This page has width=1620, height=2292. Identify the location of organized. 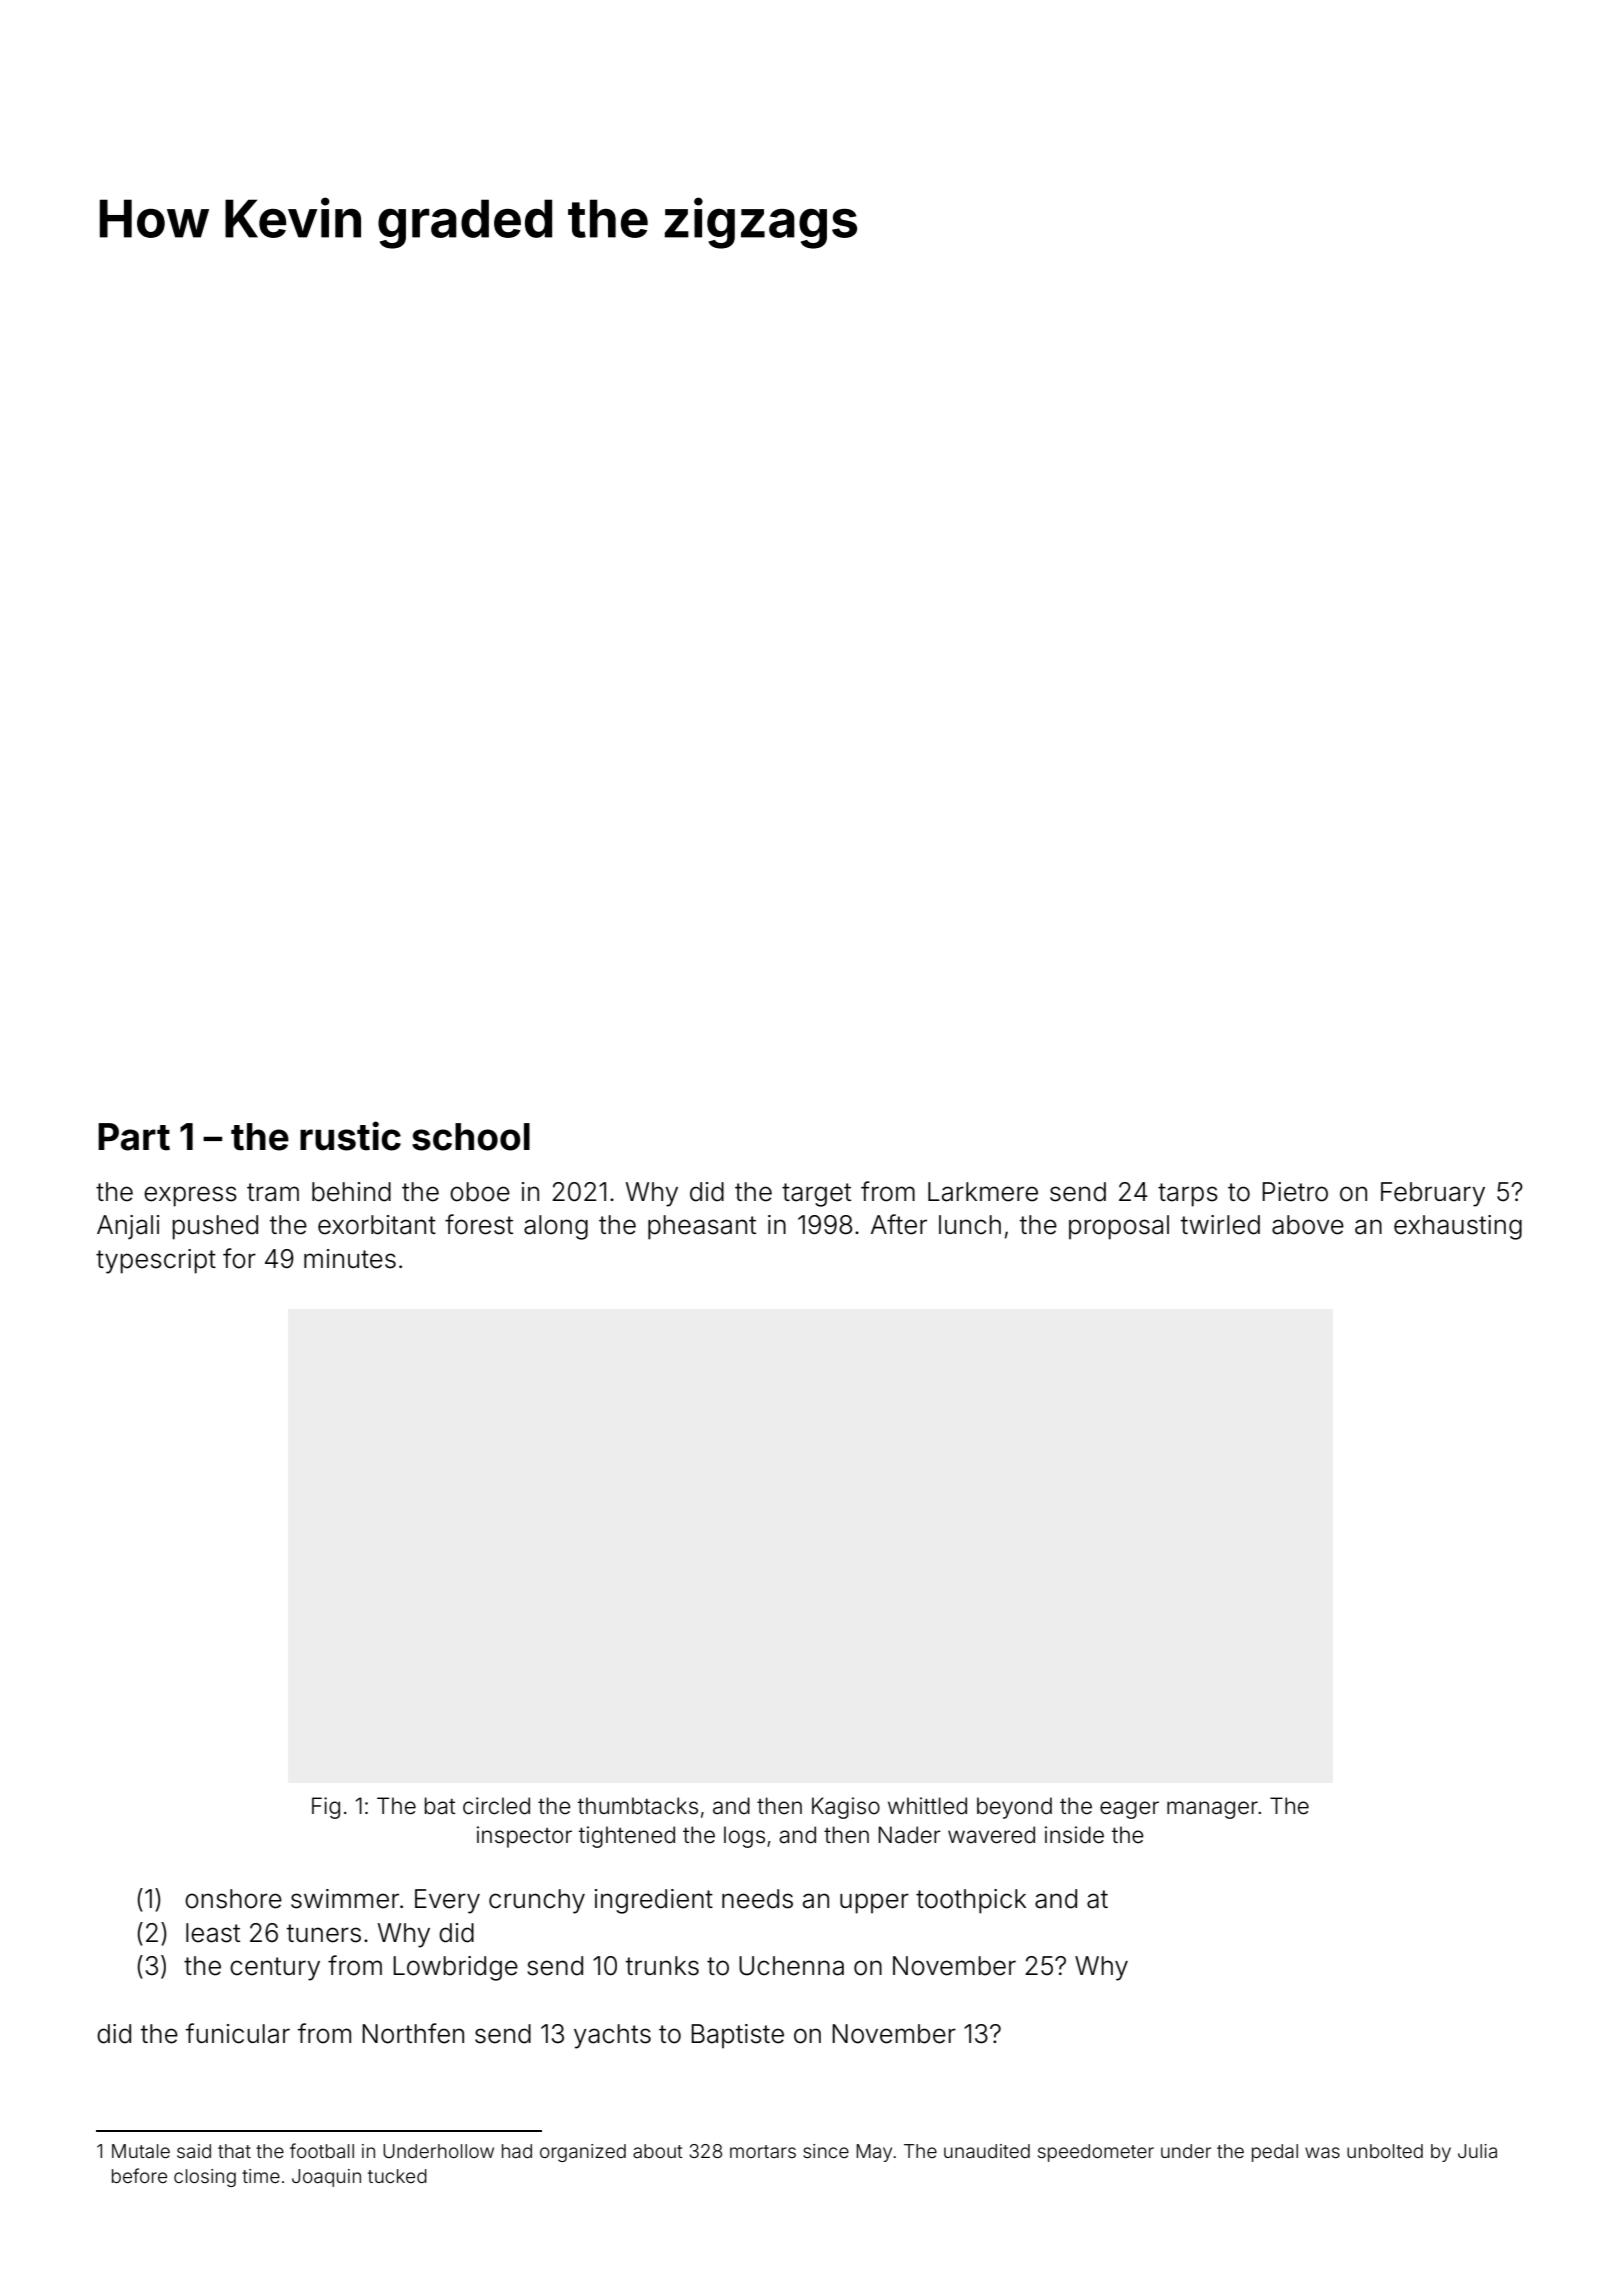
(583, 2153).
